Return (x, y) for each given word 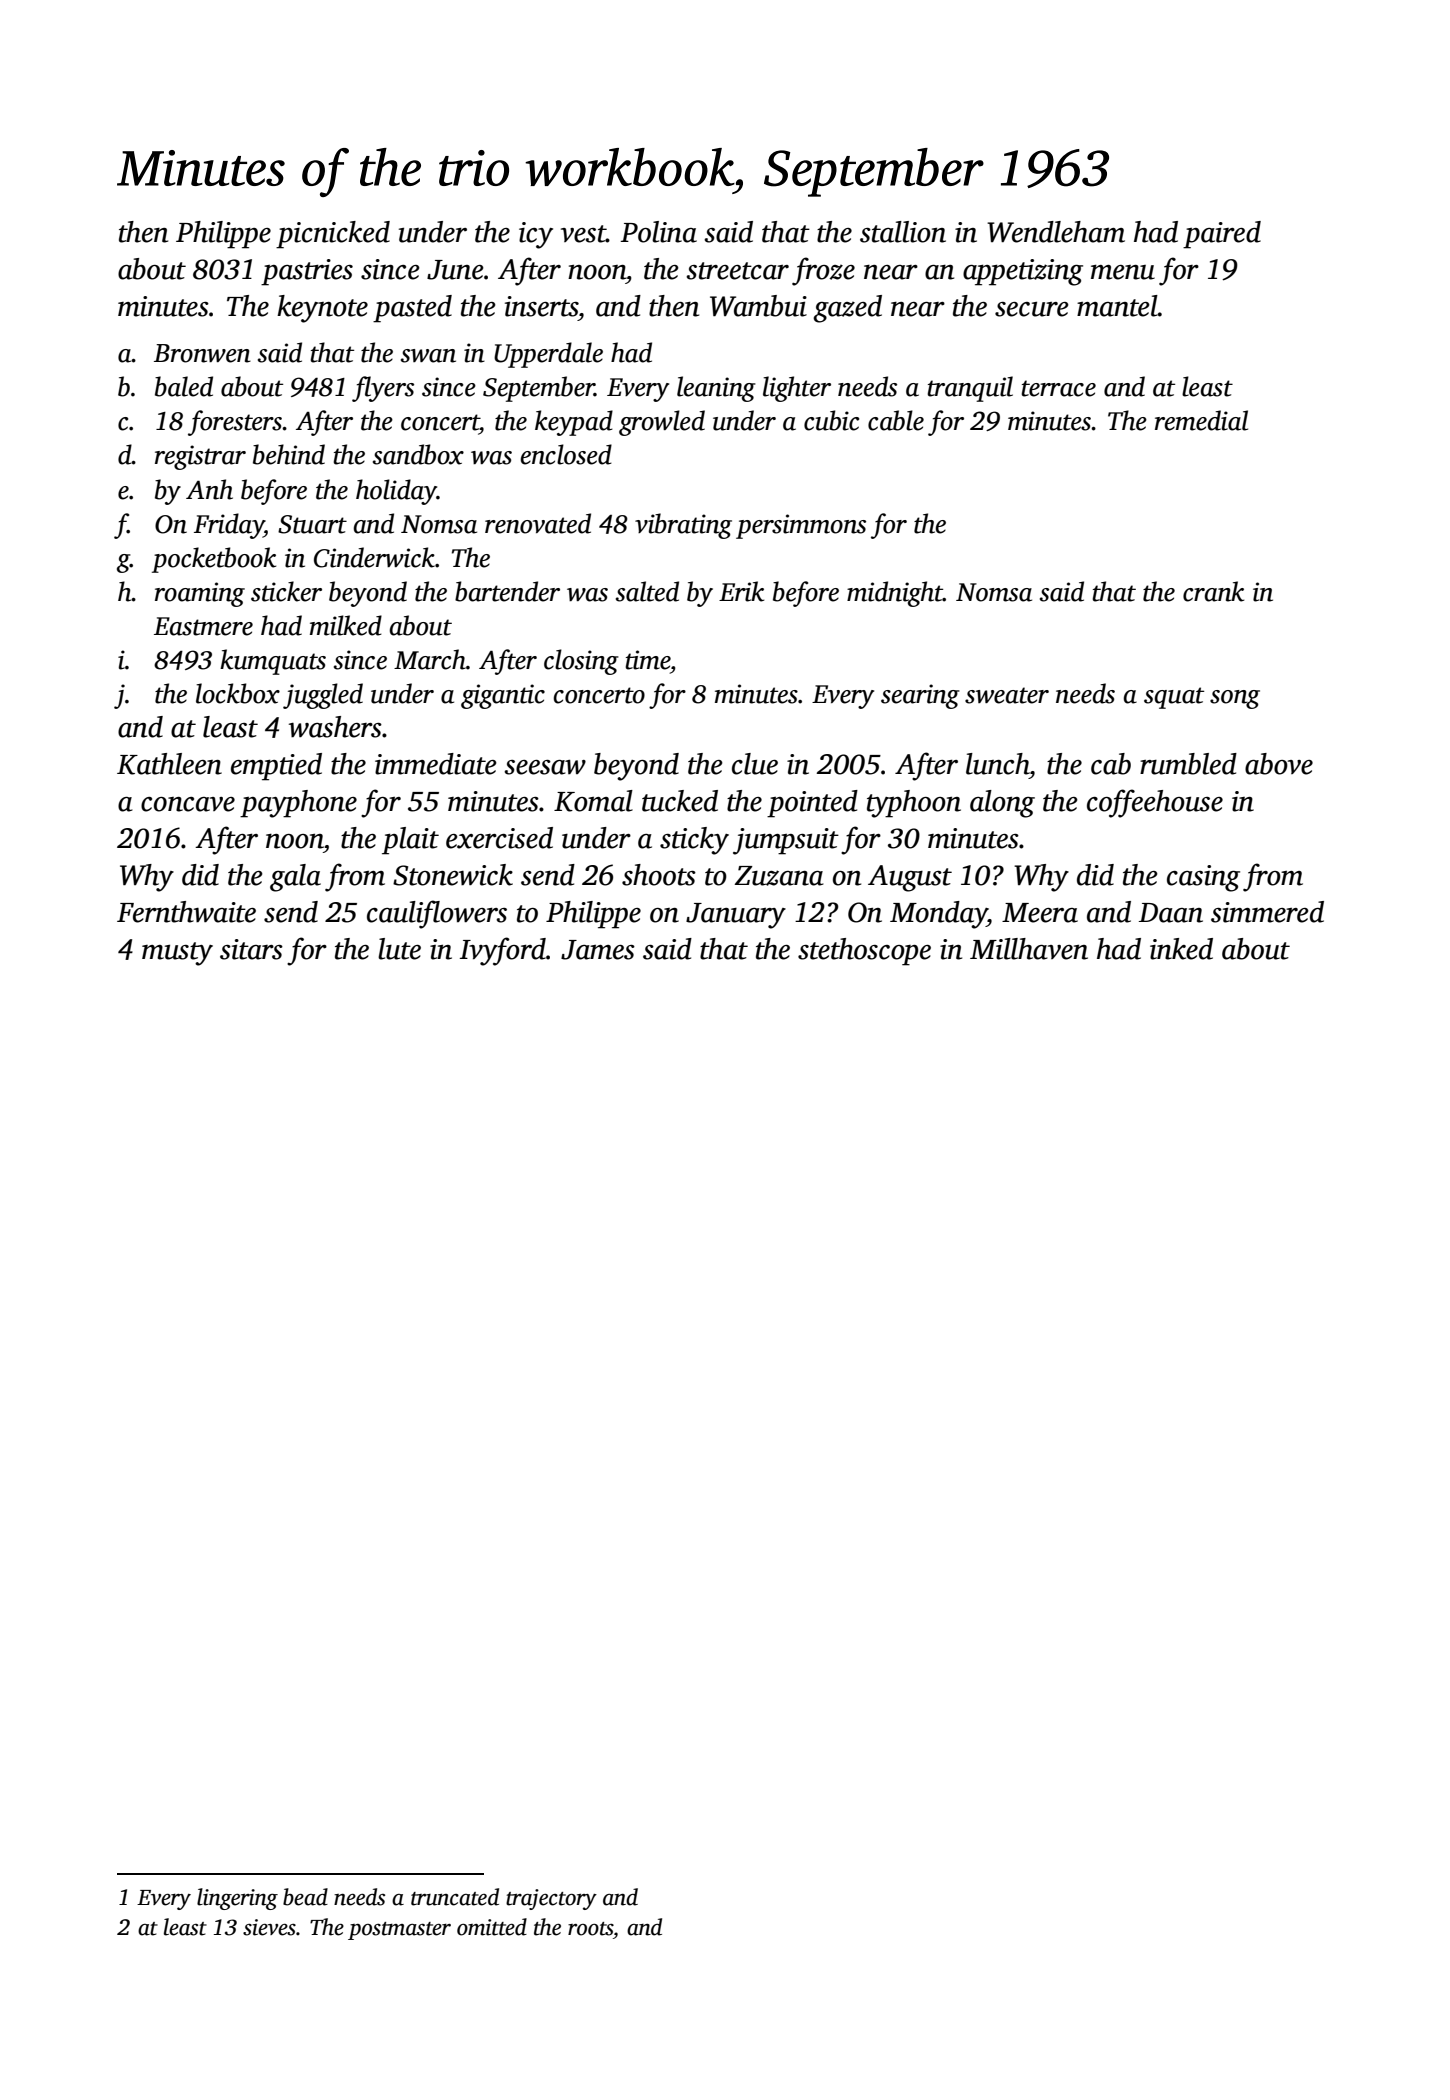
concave (188, 804)
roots (590, 1929)
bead (305, 1897)
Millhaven (1029, 949)
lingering (237, 1899)
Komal (593, 801)
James (598, 950)
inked (1181, 949)
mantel (1117, 306)
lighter (797, 389)
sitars (251, 949)
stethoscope (864, 952)
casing (1203, 878)
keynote (322, 309)
